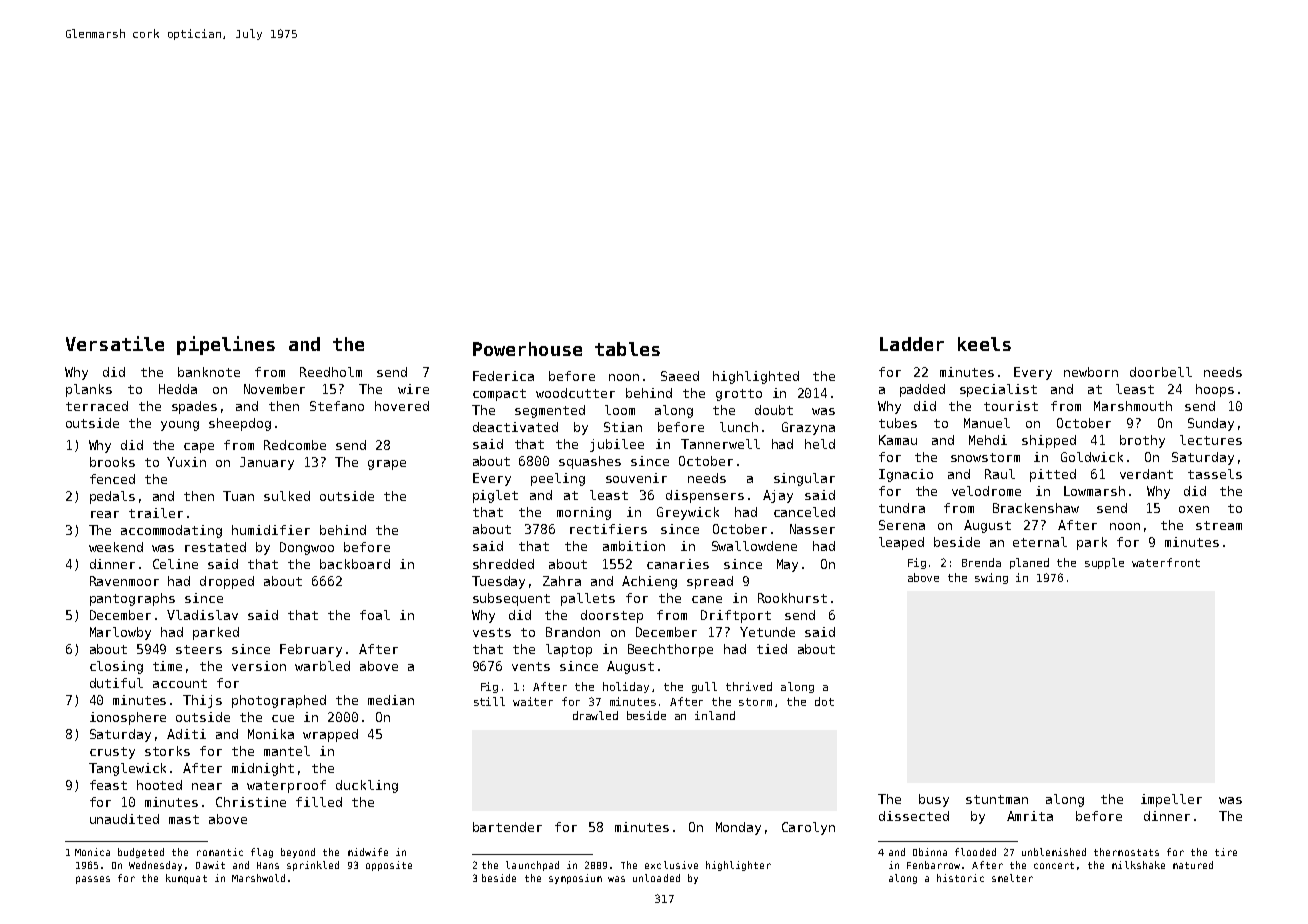 The image size is (1308, 924). What do you see at coordinates (226, 345) in the page?
I see `pipelines` at bounding box center [226, 345].
